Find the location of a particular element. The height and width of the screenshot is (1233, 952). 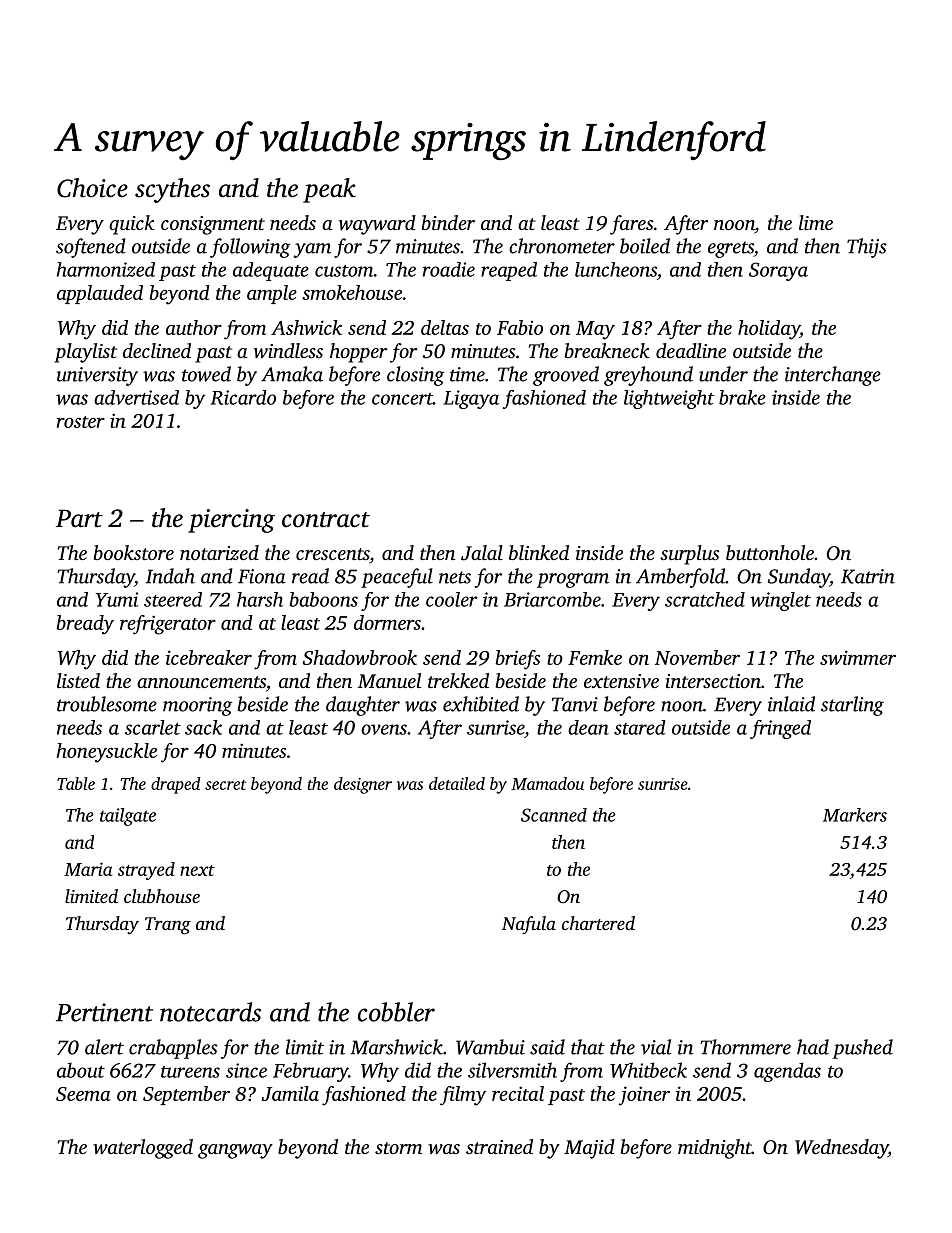

advertised is located at coordinates (136, 397).
